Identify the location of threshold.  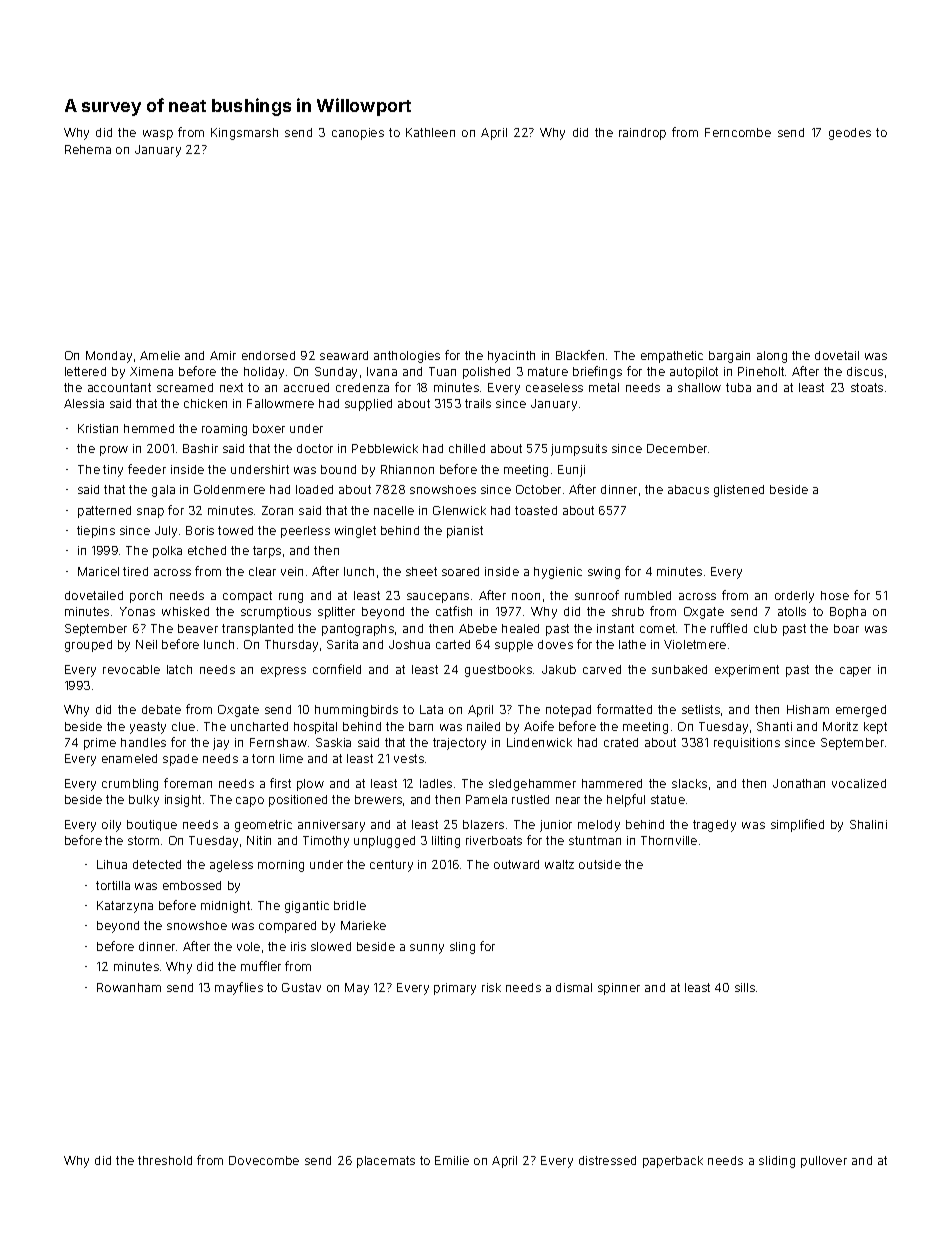
(165, 1160).
